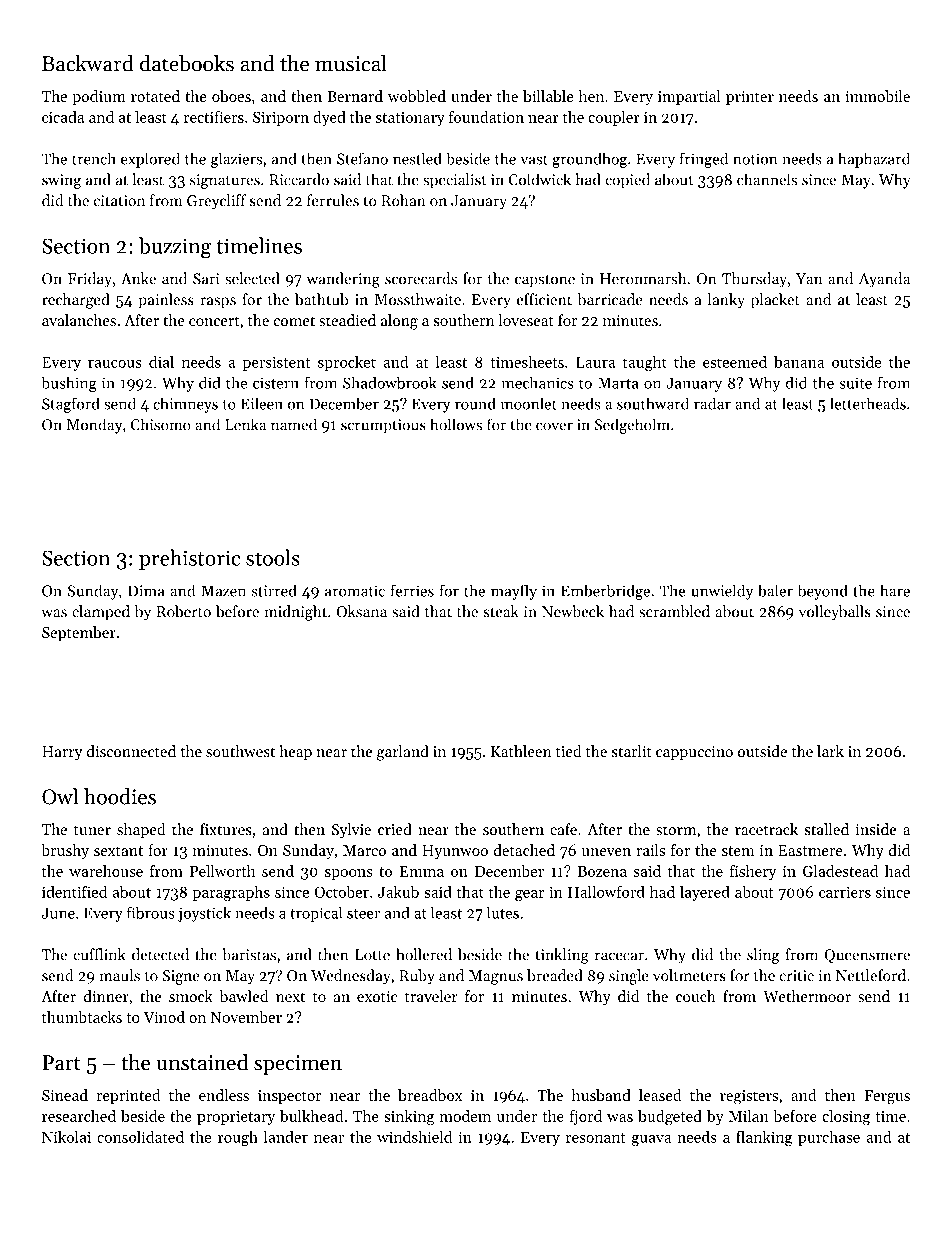 This image has width=952, height=1233. Describe the element at coordinates (884, 280) in the image. I see `Ayanda` at that location.
